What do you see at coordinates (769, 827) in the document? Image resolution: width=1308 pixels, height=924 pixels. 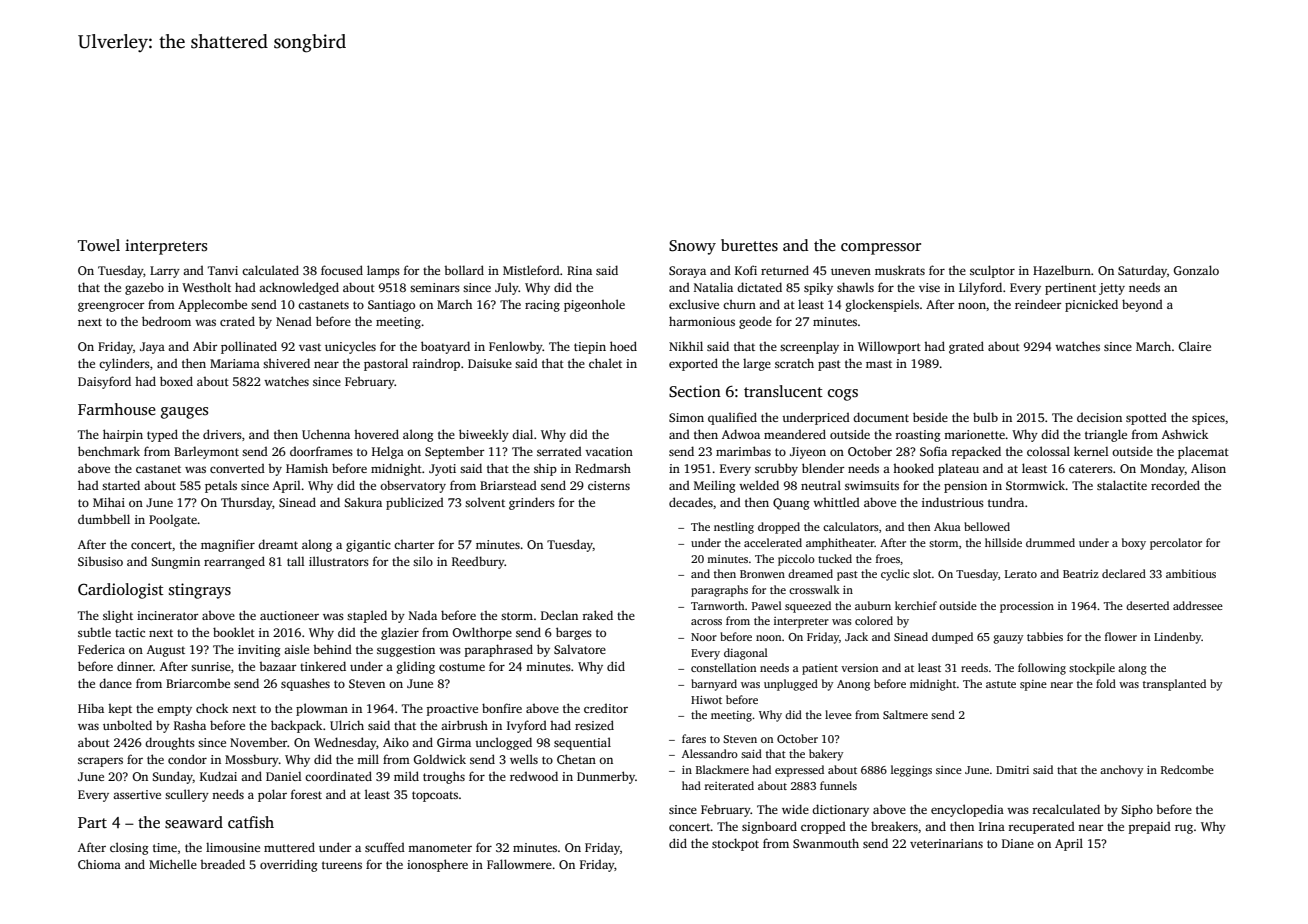 I see `signboard` at bounding box center [769, 827].
